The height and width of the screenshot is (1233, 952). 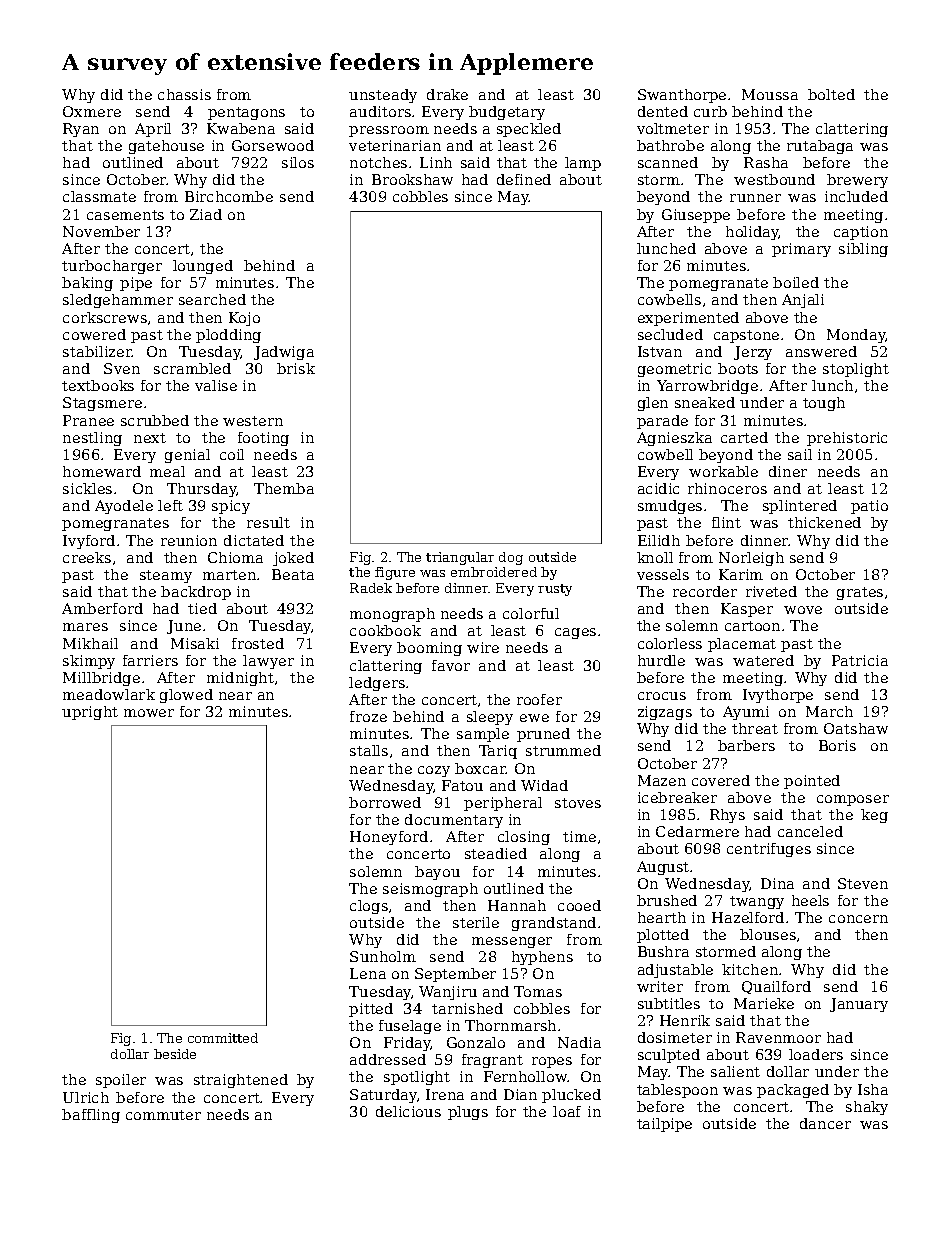 What do you see at coordinates (867, 1108) in the screenshot?
I see `shaky` at bounding box center [867, 1108].
